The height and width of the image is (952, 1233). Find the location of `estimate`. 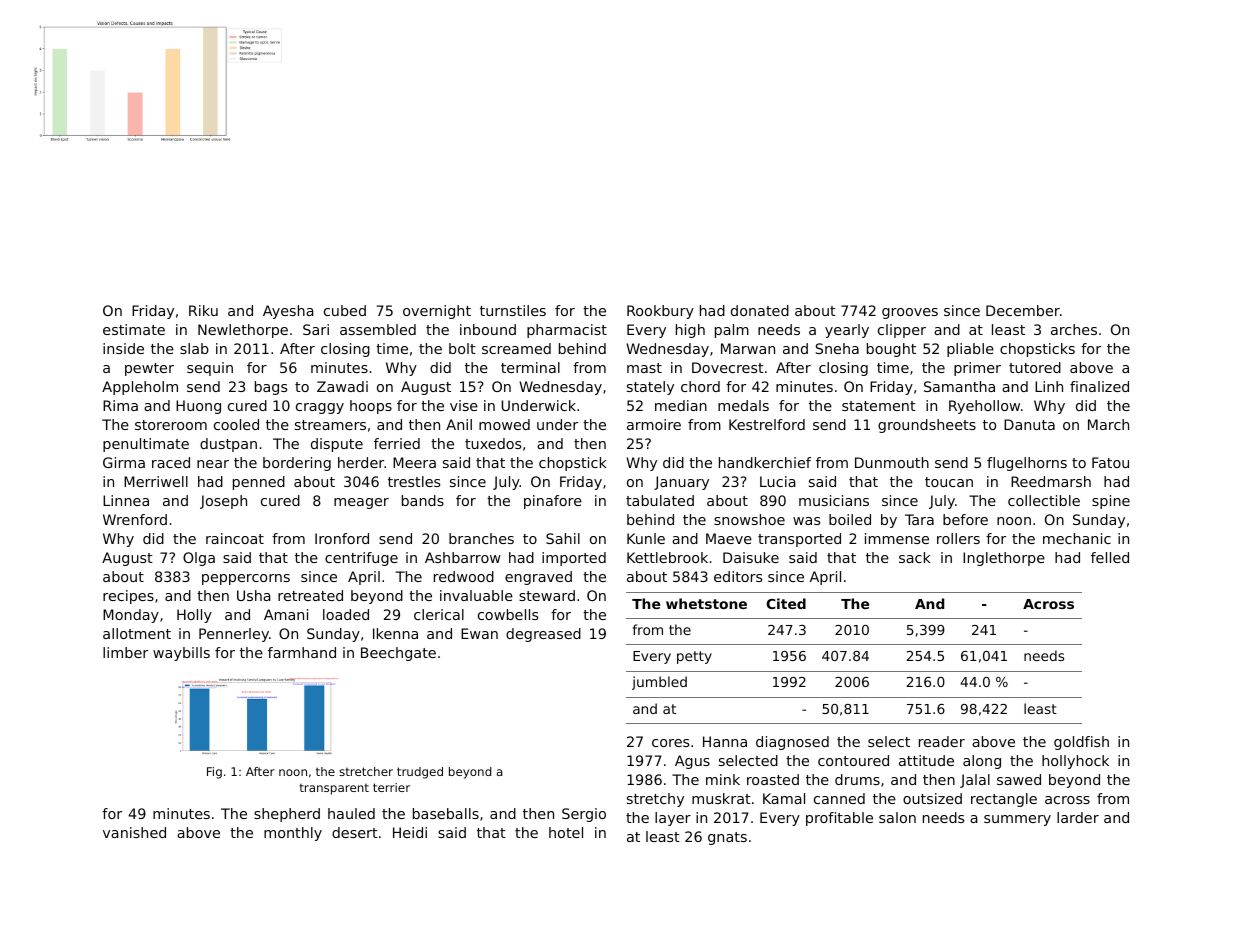

estimate is located at coordinates (134, 329).
